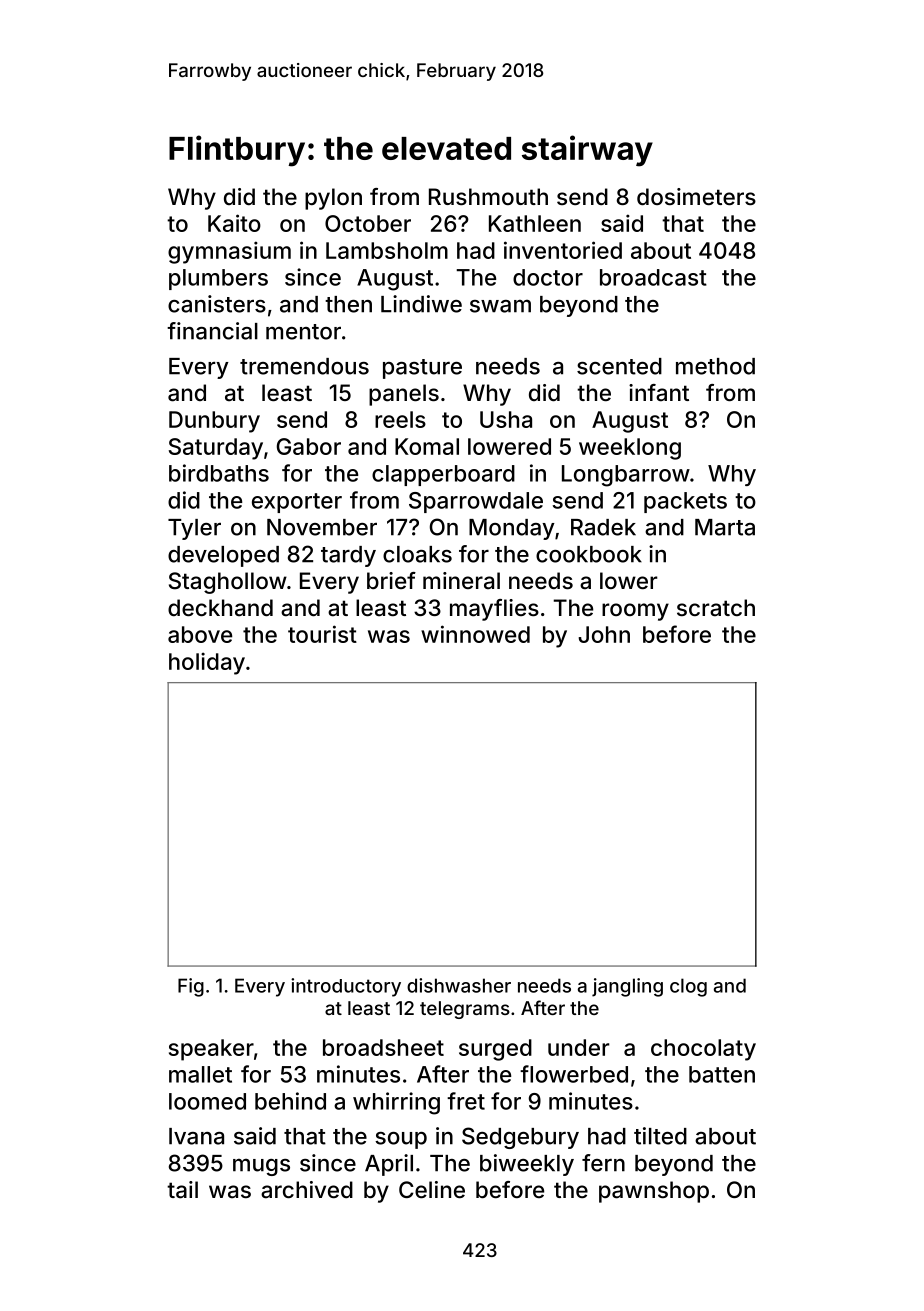  Describe the element at coordinates (475, 634) in the screenshot. I see `winnowed` at that location.
